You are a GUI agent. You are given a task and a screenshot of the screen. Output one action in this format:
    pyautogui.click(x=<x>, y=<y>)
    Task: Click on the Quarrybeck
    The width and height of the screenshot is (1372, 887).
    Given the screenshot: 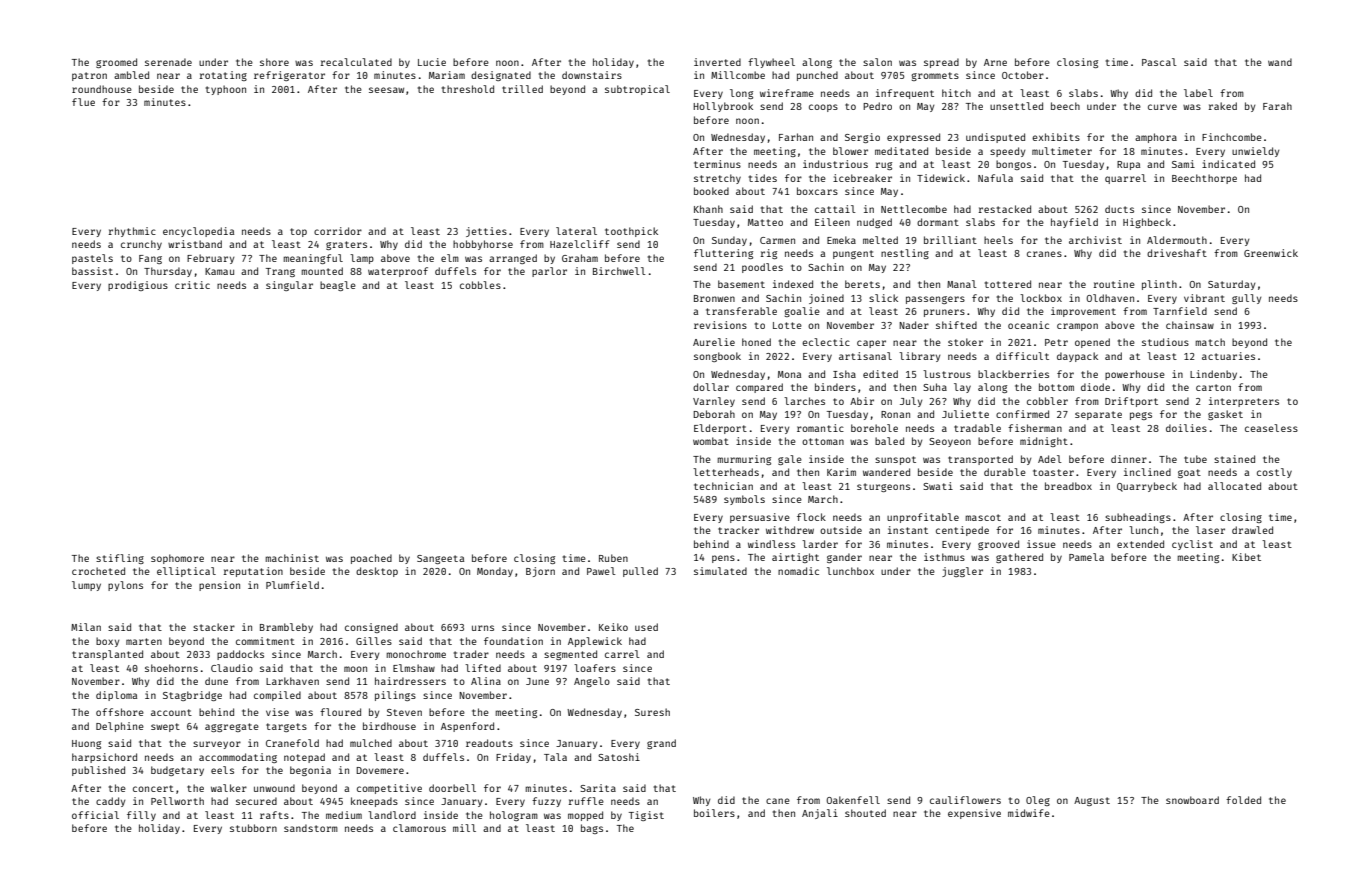 What is the action you would take?
    pyautogui.click(x=1147, y=487)
